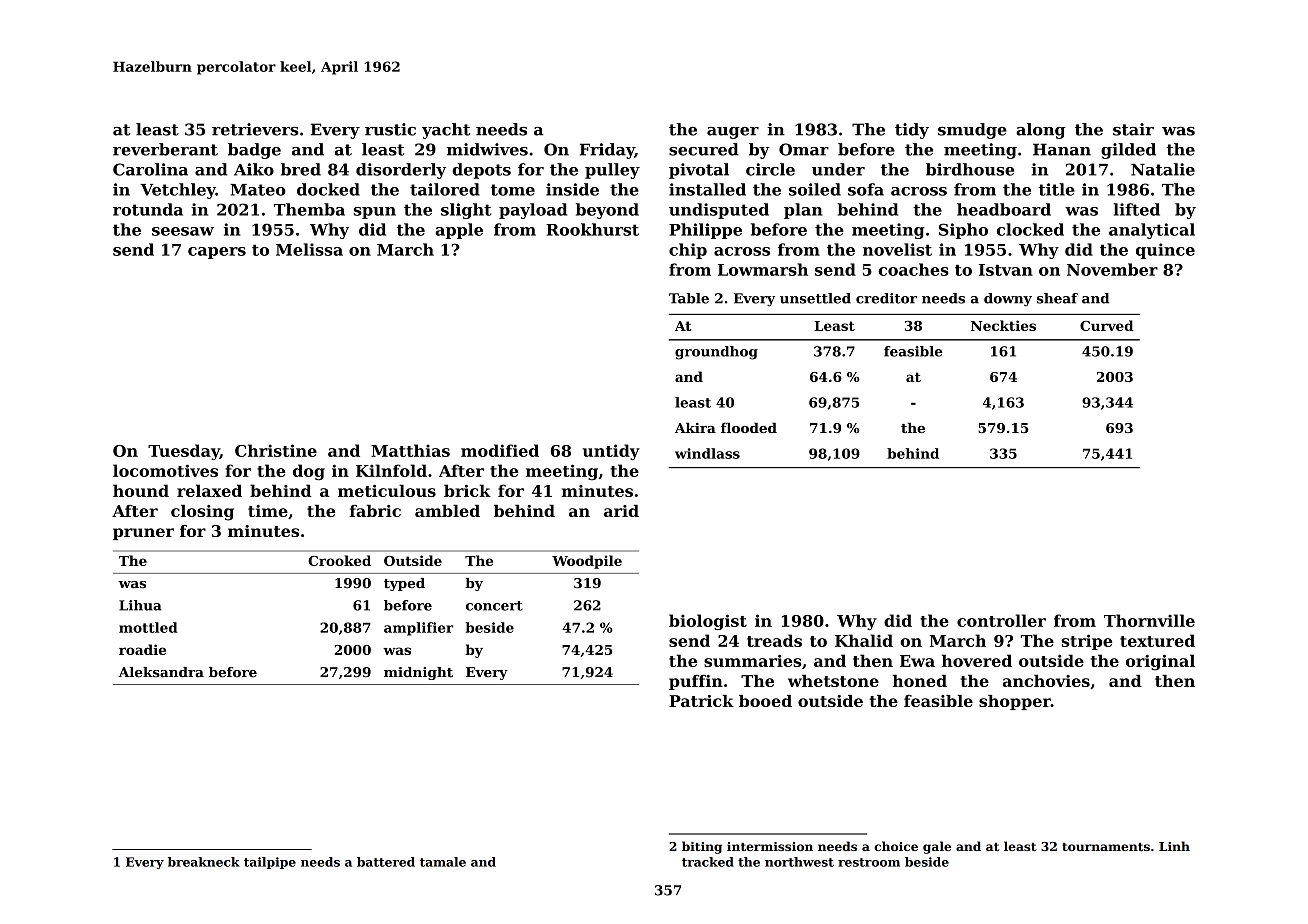  Describe the element at coordinates (386, 862) in the screenshot. I see `battered` at that location.
